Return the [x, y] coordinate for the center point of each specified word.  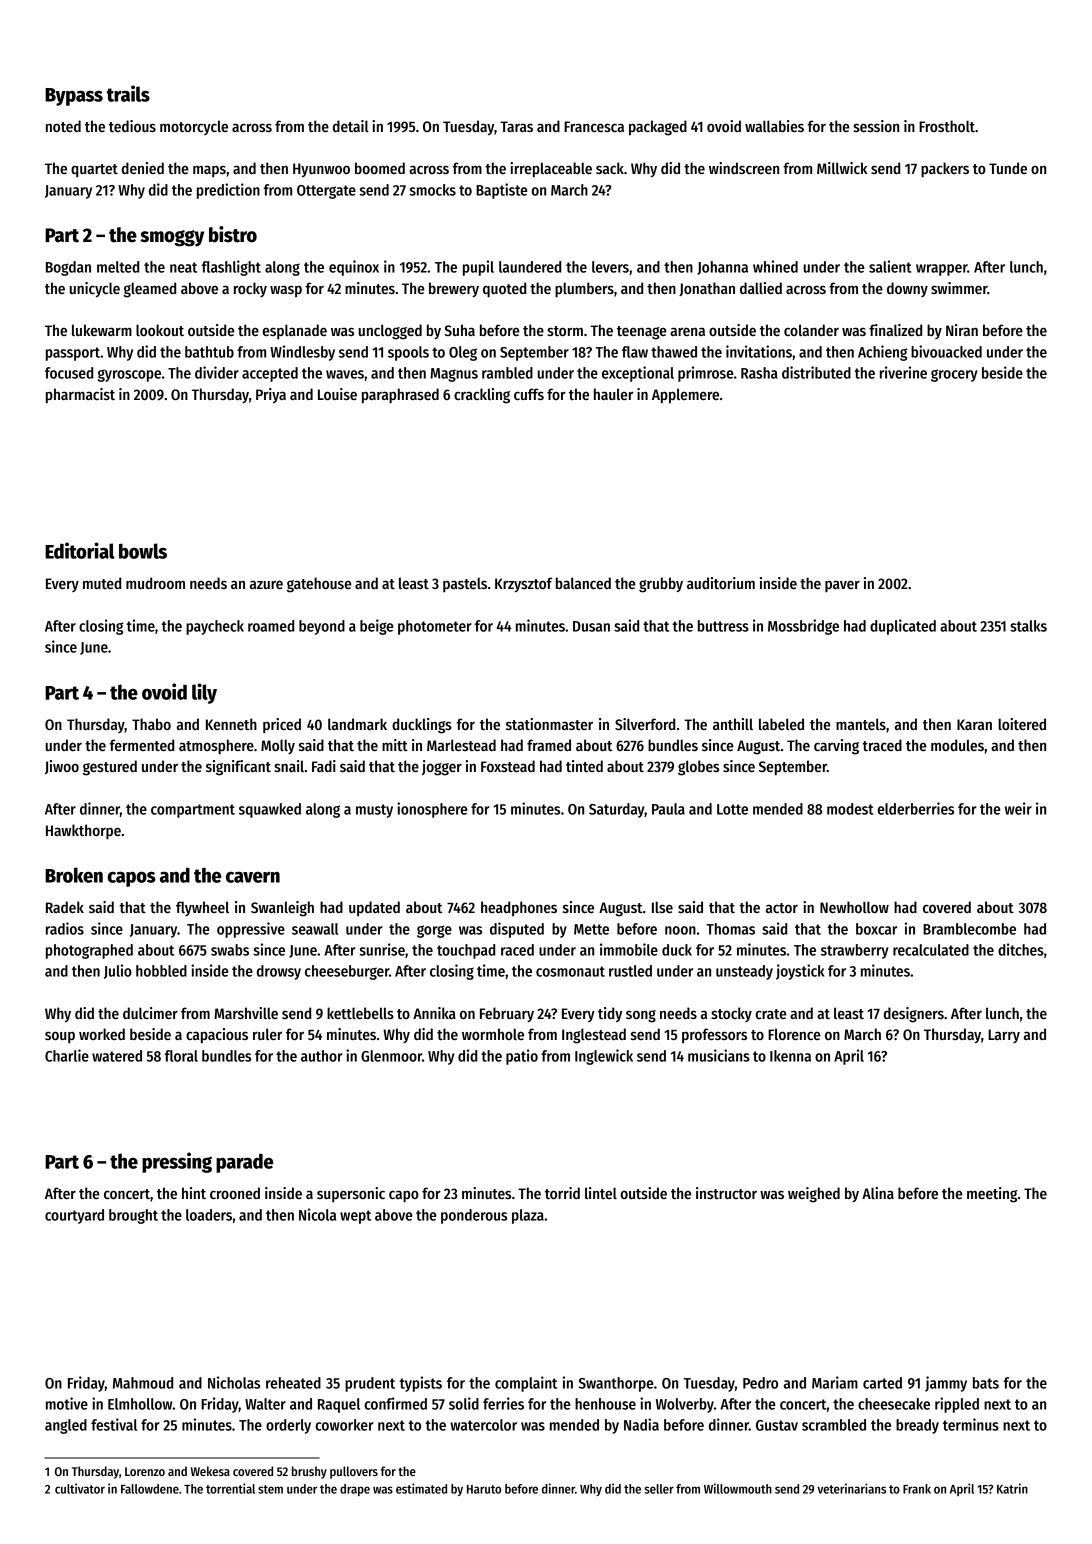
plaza [528, 1216]
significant [238, 768]
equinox [354, 268]
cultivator [80, 1488]
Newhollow [854, 907]
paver [842, 586]
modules [957, 745]
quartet [94, 170]
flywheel [202, 908]
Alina [878, 1193]
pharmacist [80, 396]
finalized [895, 330]
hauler [613, 394]
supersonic [351, 1194]
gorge [434, 931]
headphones [519, 908]
